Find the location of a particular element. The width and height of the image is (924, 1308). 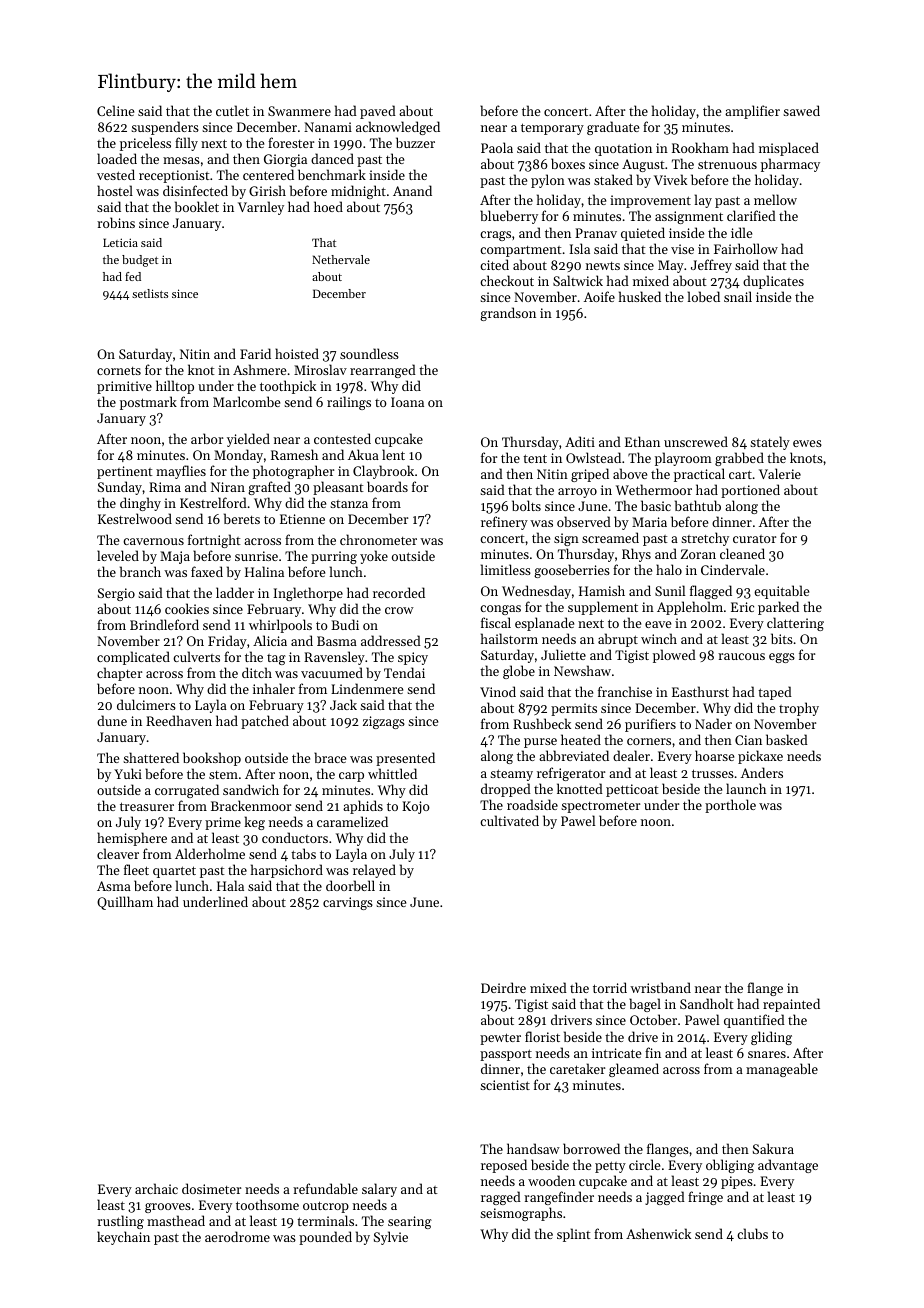

arbor is located at coordinates (207, 438).
